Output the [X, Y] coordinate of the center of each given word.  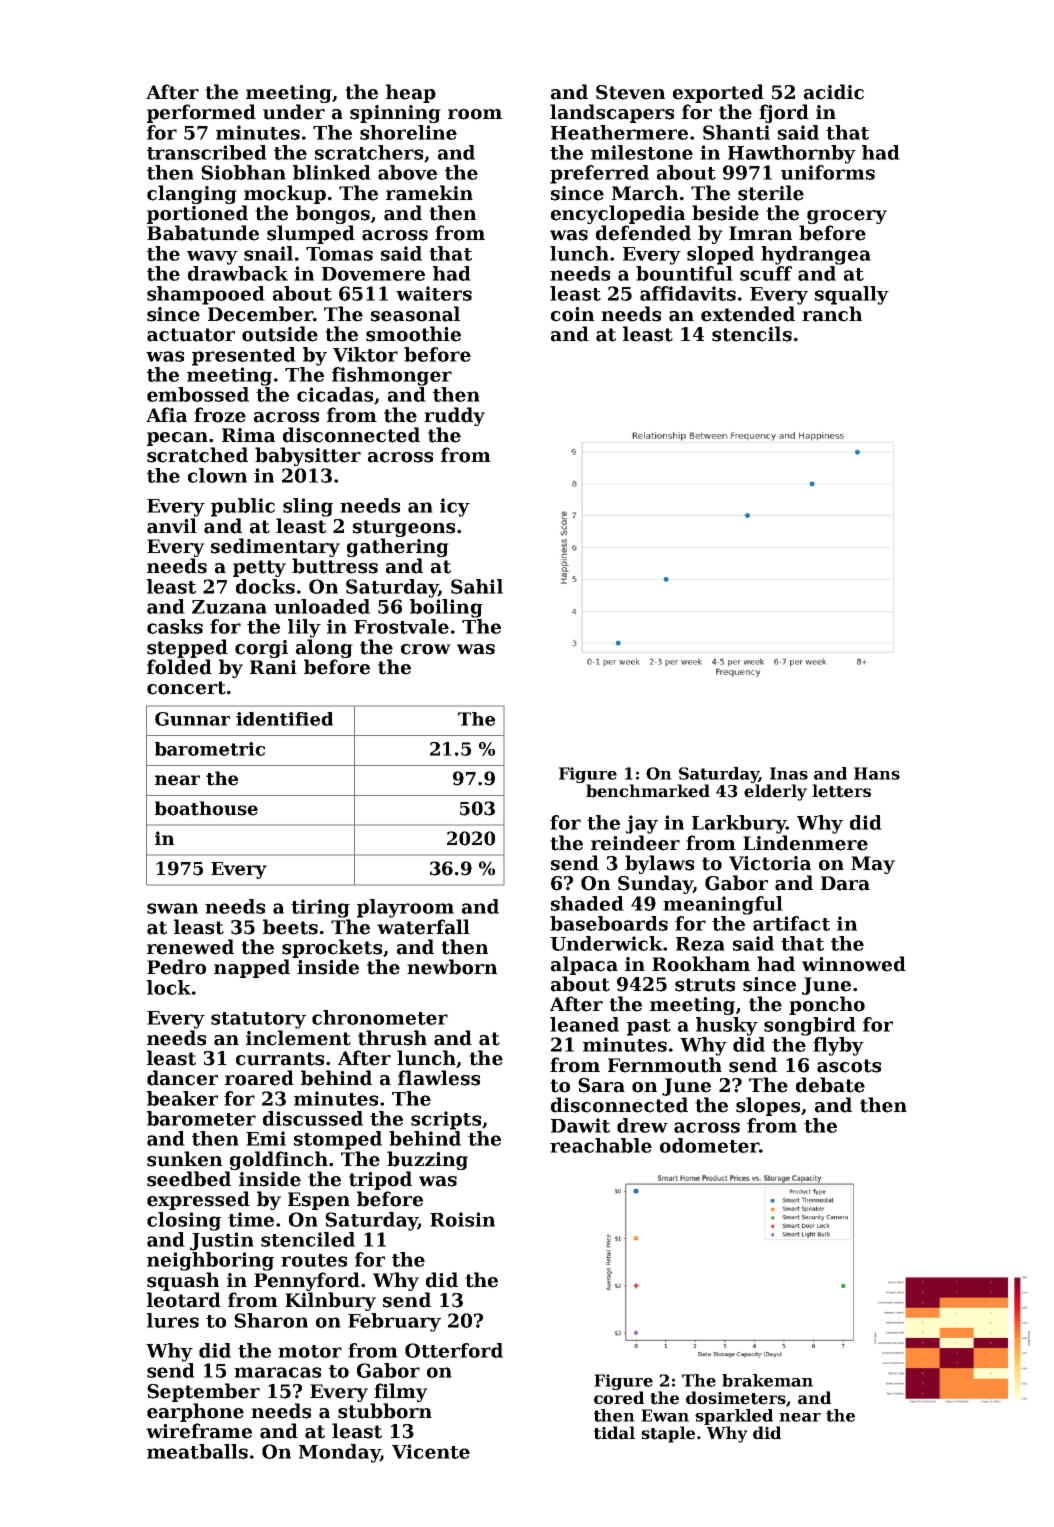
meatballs [197, 1451]
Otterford [454, 1350]
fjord [784, 113]
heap [411, 93]
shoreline [408, 132]
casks [175, 626]
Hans [877, 773]
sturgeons [404, 528]
